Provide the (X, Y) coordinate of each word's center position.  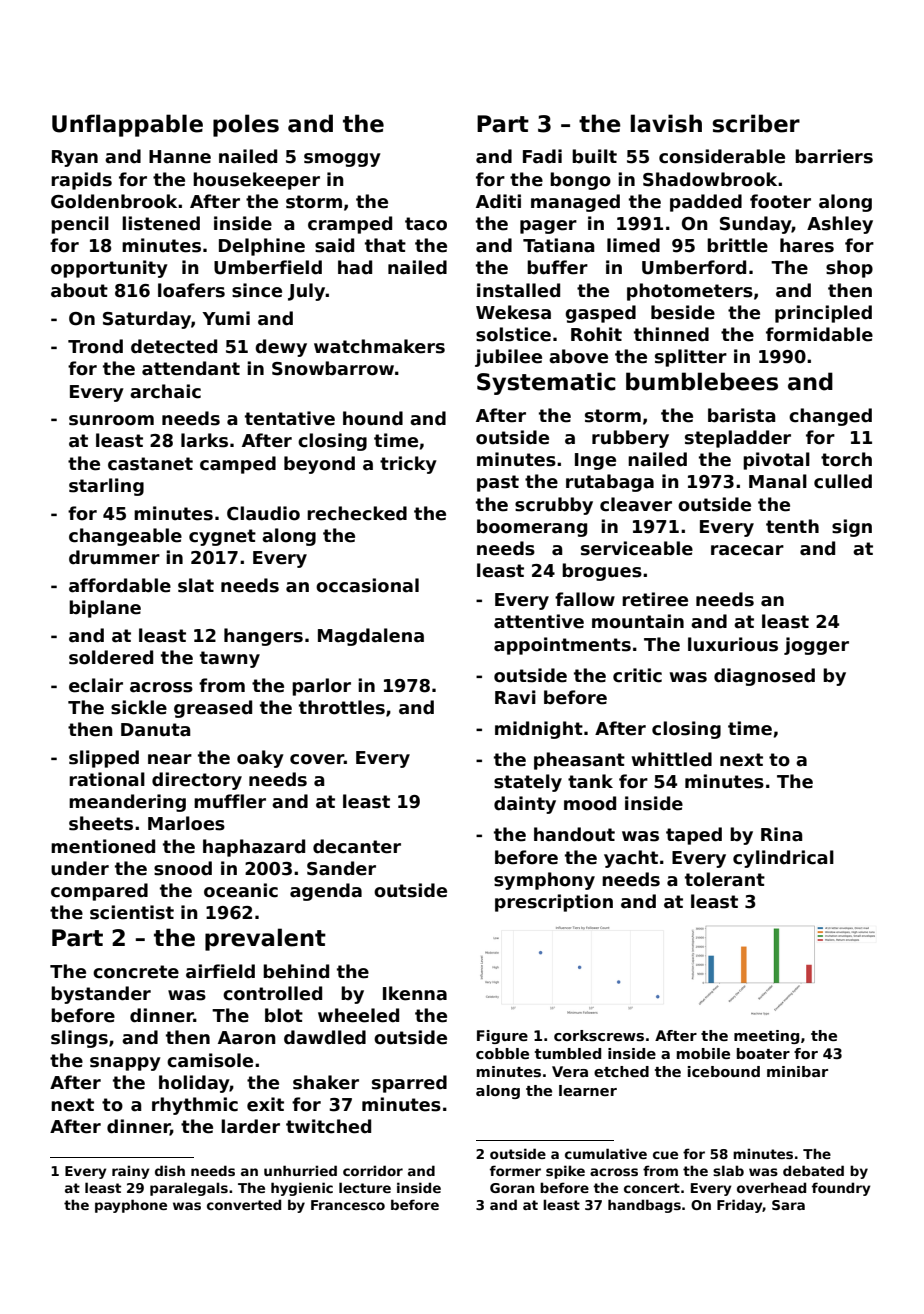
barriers (834, 156)
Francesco (348, 1205)
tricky (408, 465)
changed (830, 417)
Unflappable (127, 125)
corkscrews (599, 1035)
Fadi (542, 156)
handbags (644, 1206)
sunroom (111, 420)
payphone (131, 1206)
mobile (703, 1053)
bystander (101, 995)
